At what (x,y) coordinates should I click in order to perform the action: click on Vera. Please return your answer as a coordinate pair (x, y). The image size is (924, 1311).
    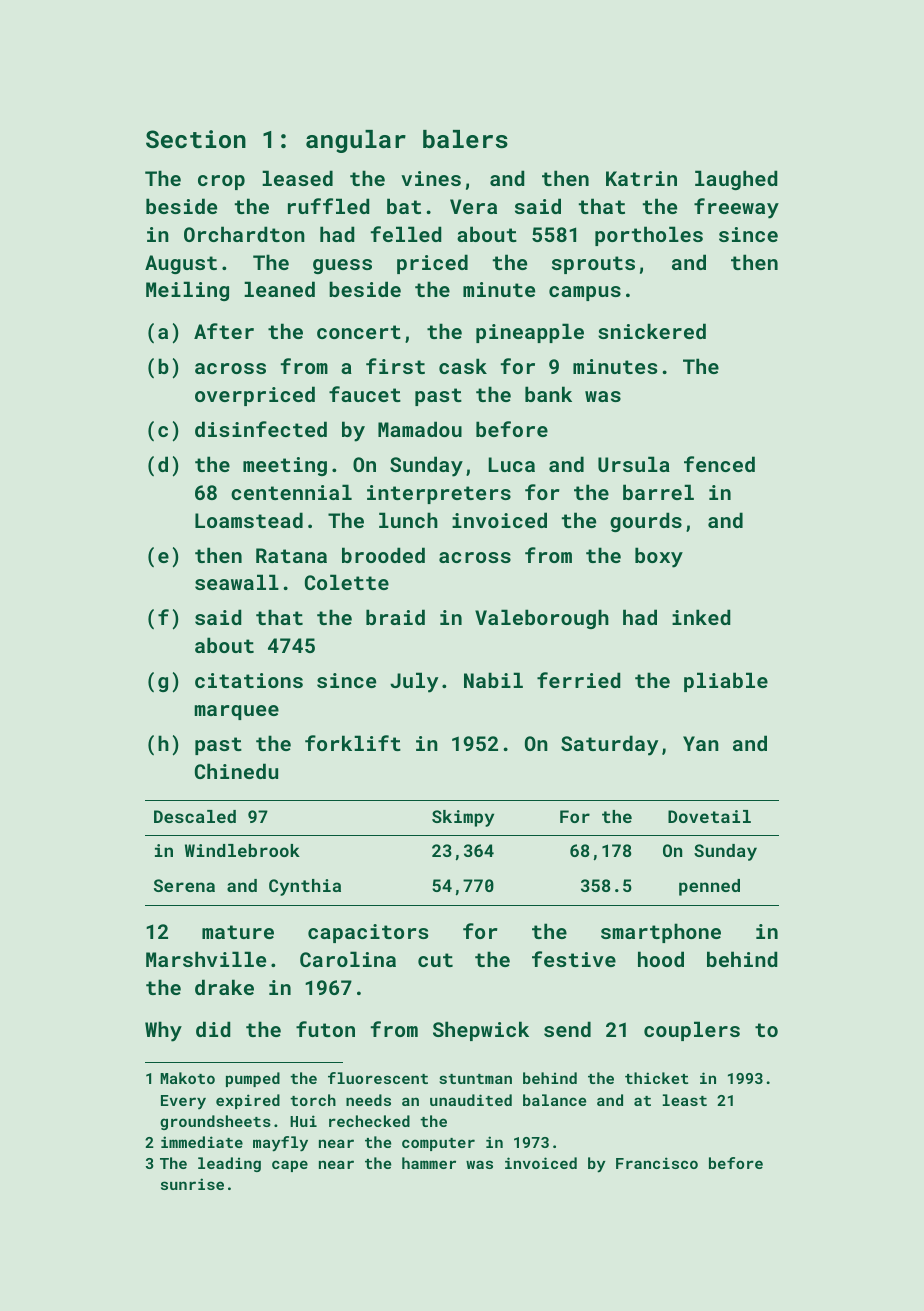
    Looking at the image, I should click on (473, 206).
